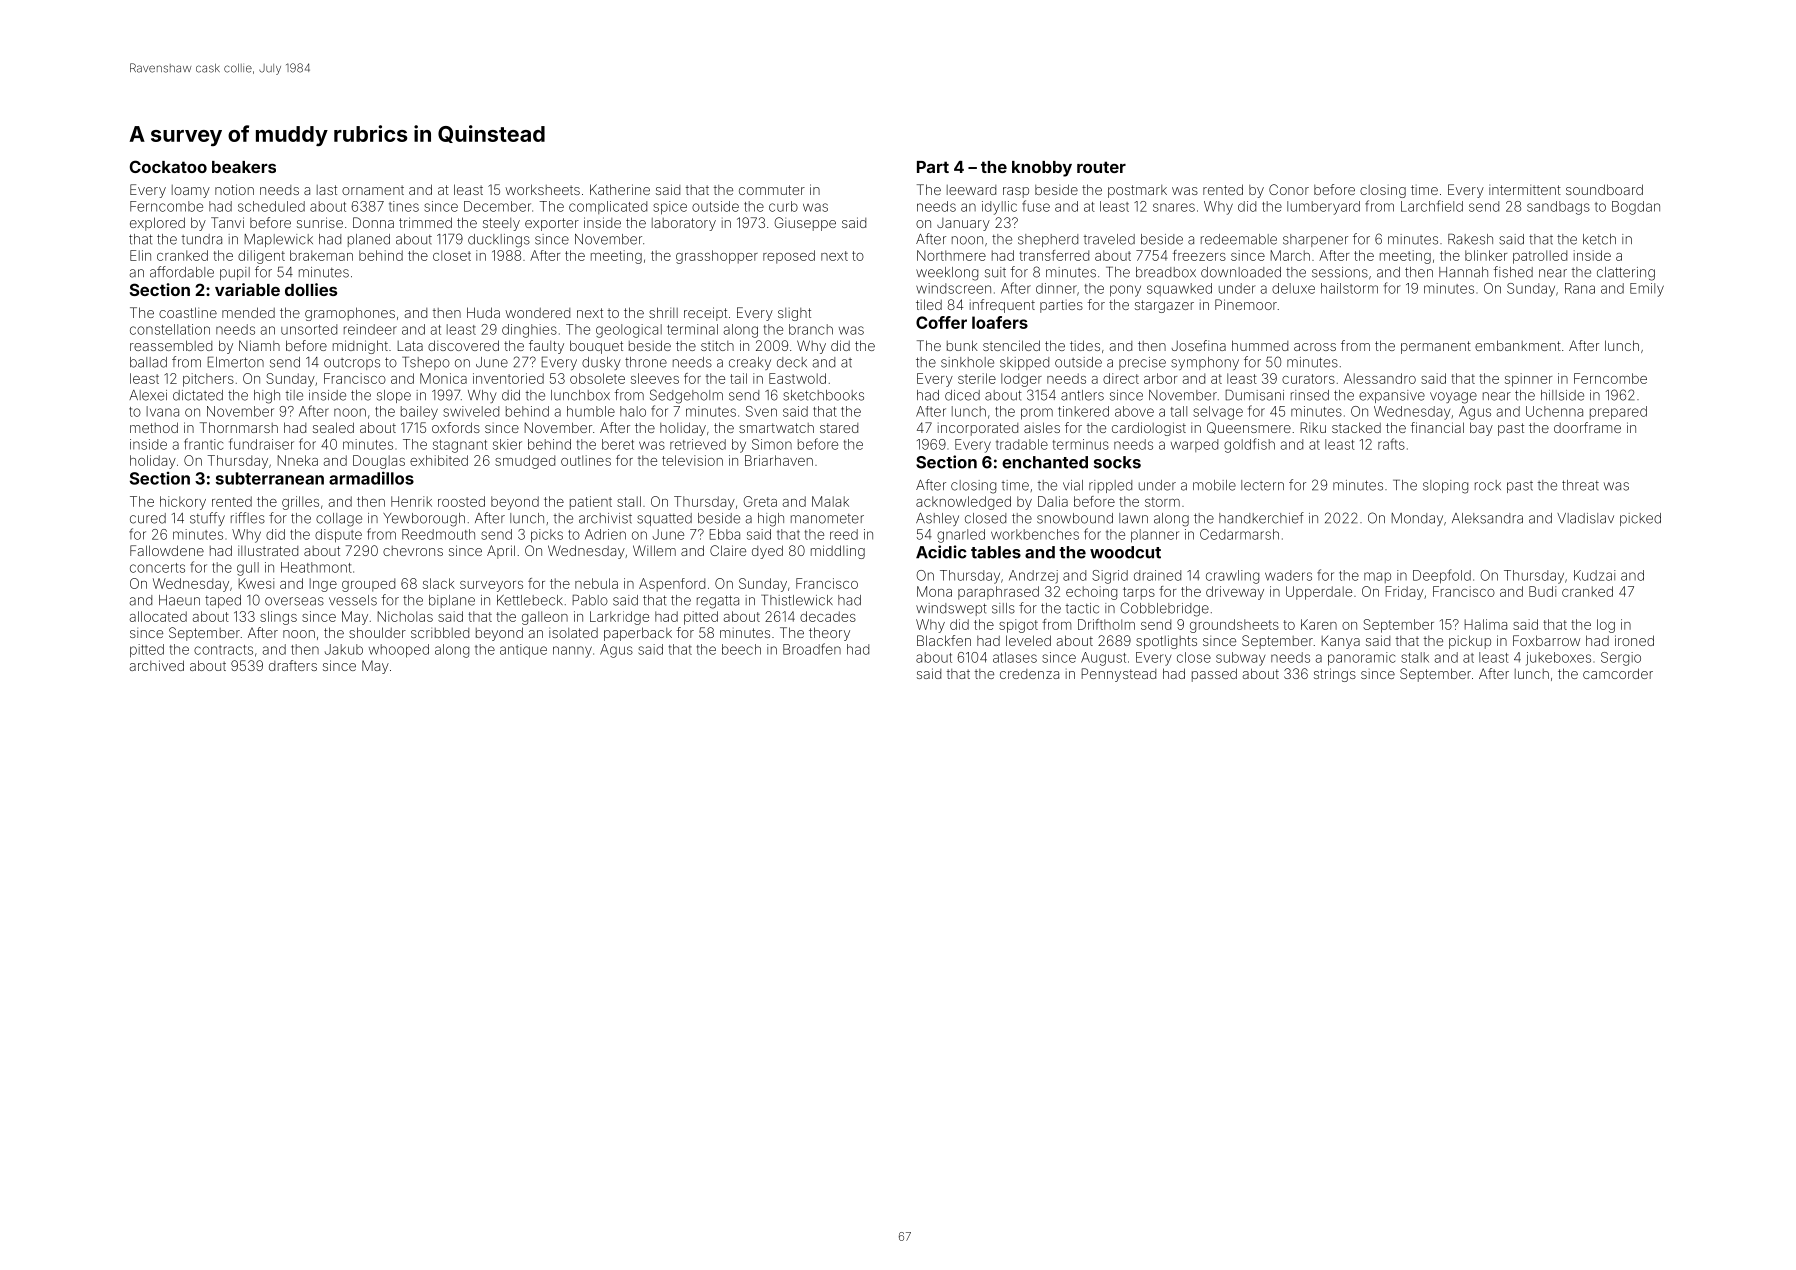  I want to click on dispute, so click(338, 536).
